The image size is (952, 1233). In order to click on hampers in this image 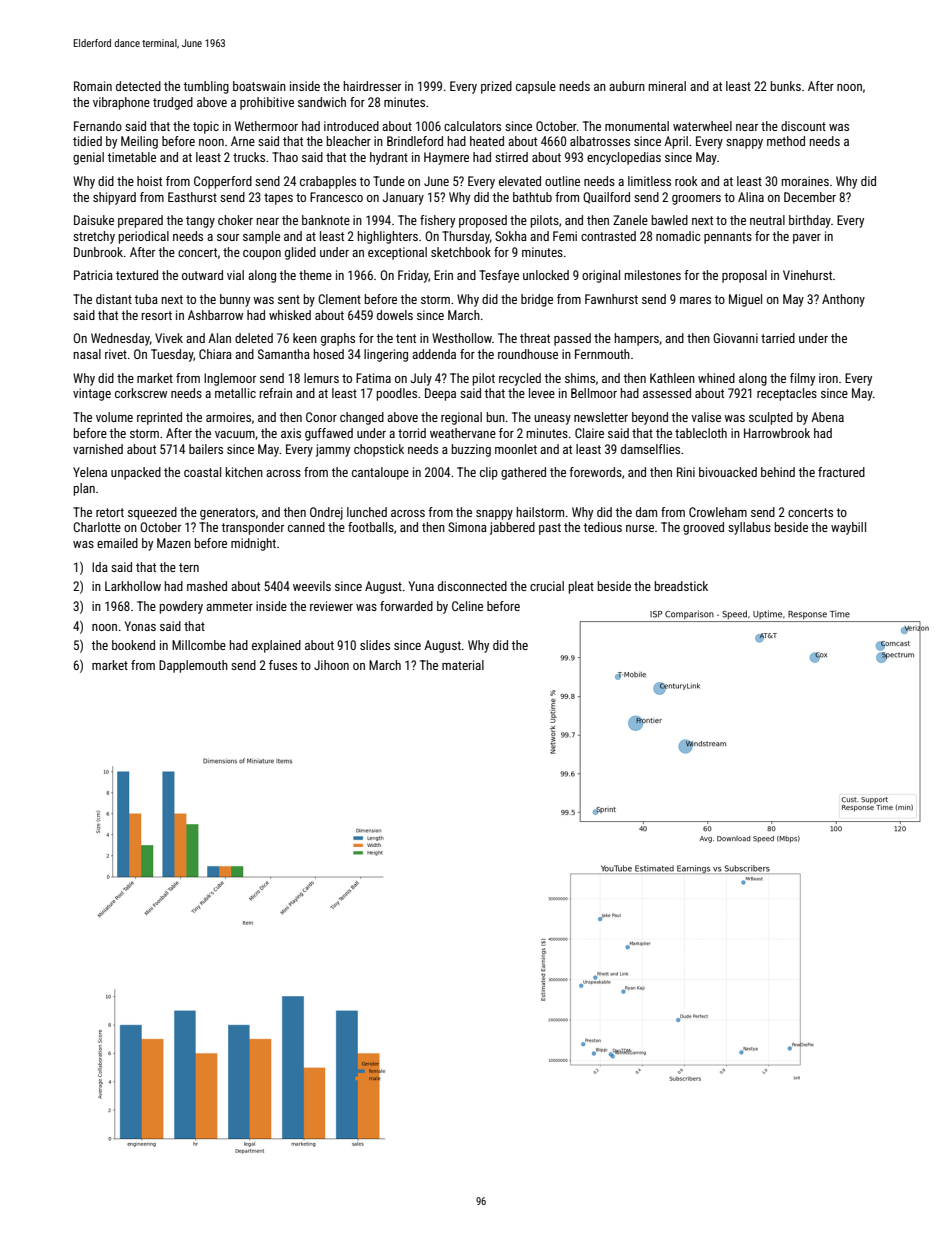, I will do `click(637, 339)`.
